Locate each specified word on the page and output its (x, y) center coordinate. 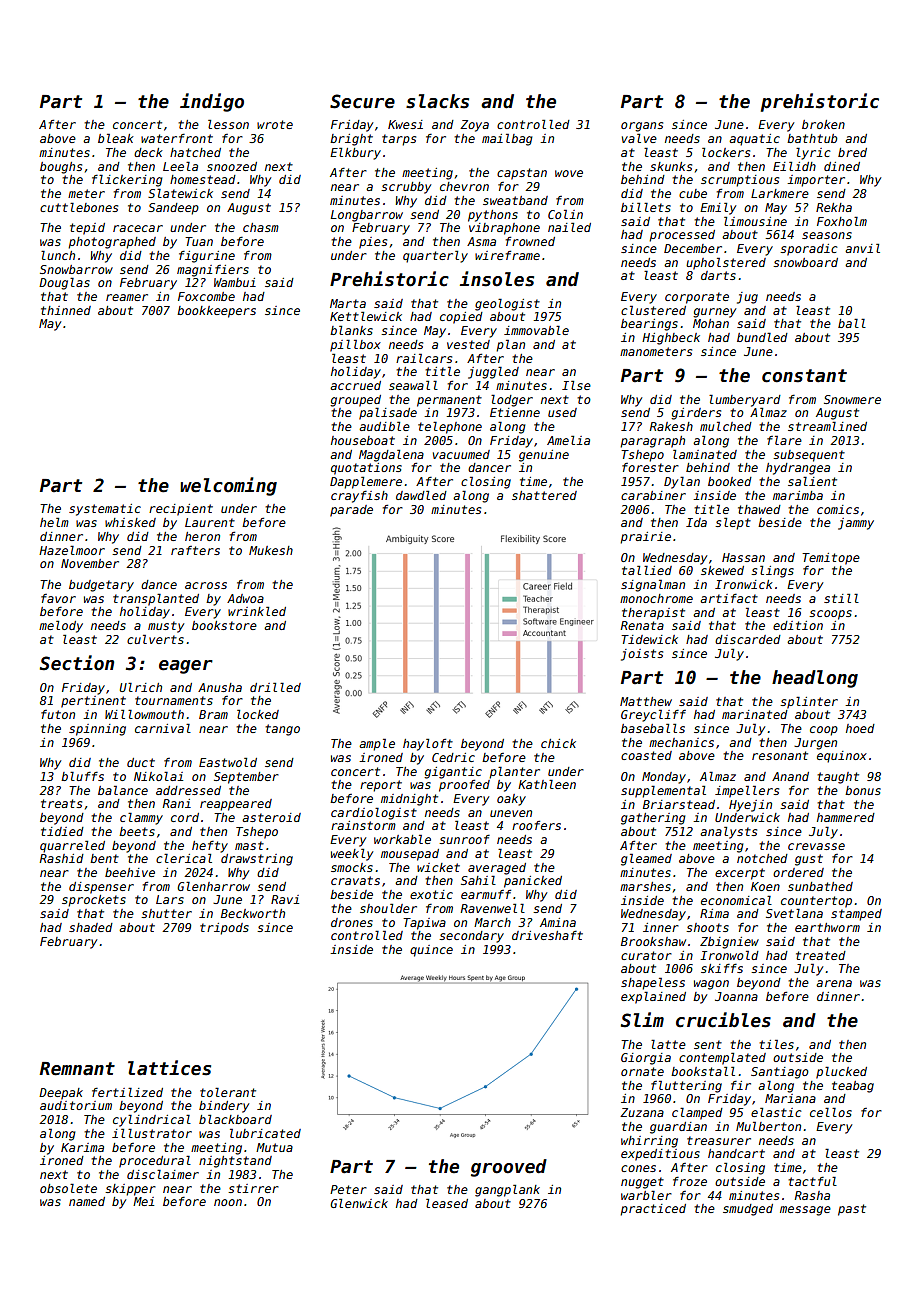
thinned (66, 310)
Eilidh (794, 166)
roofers (536, 825)
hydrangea (798, 469)
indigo (212, 102)
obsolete (68, 1188)
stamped (856, 915)
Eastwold (228, 762)
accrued (355, 385)
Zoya (474, 126)
